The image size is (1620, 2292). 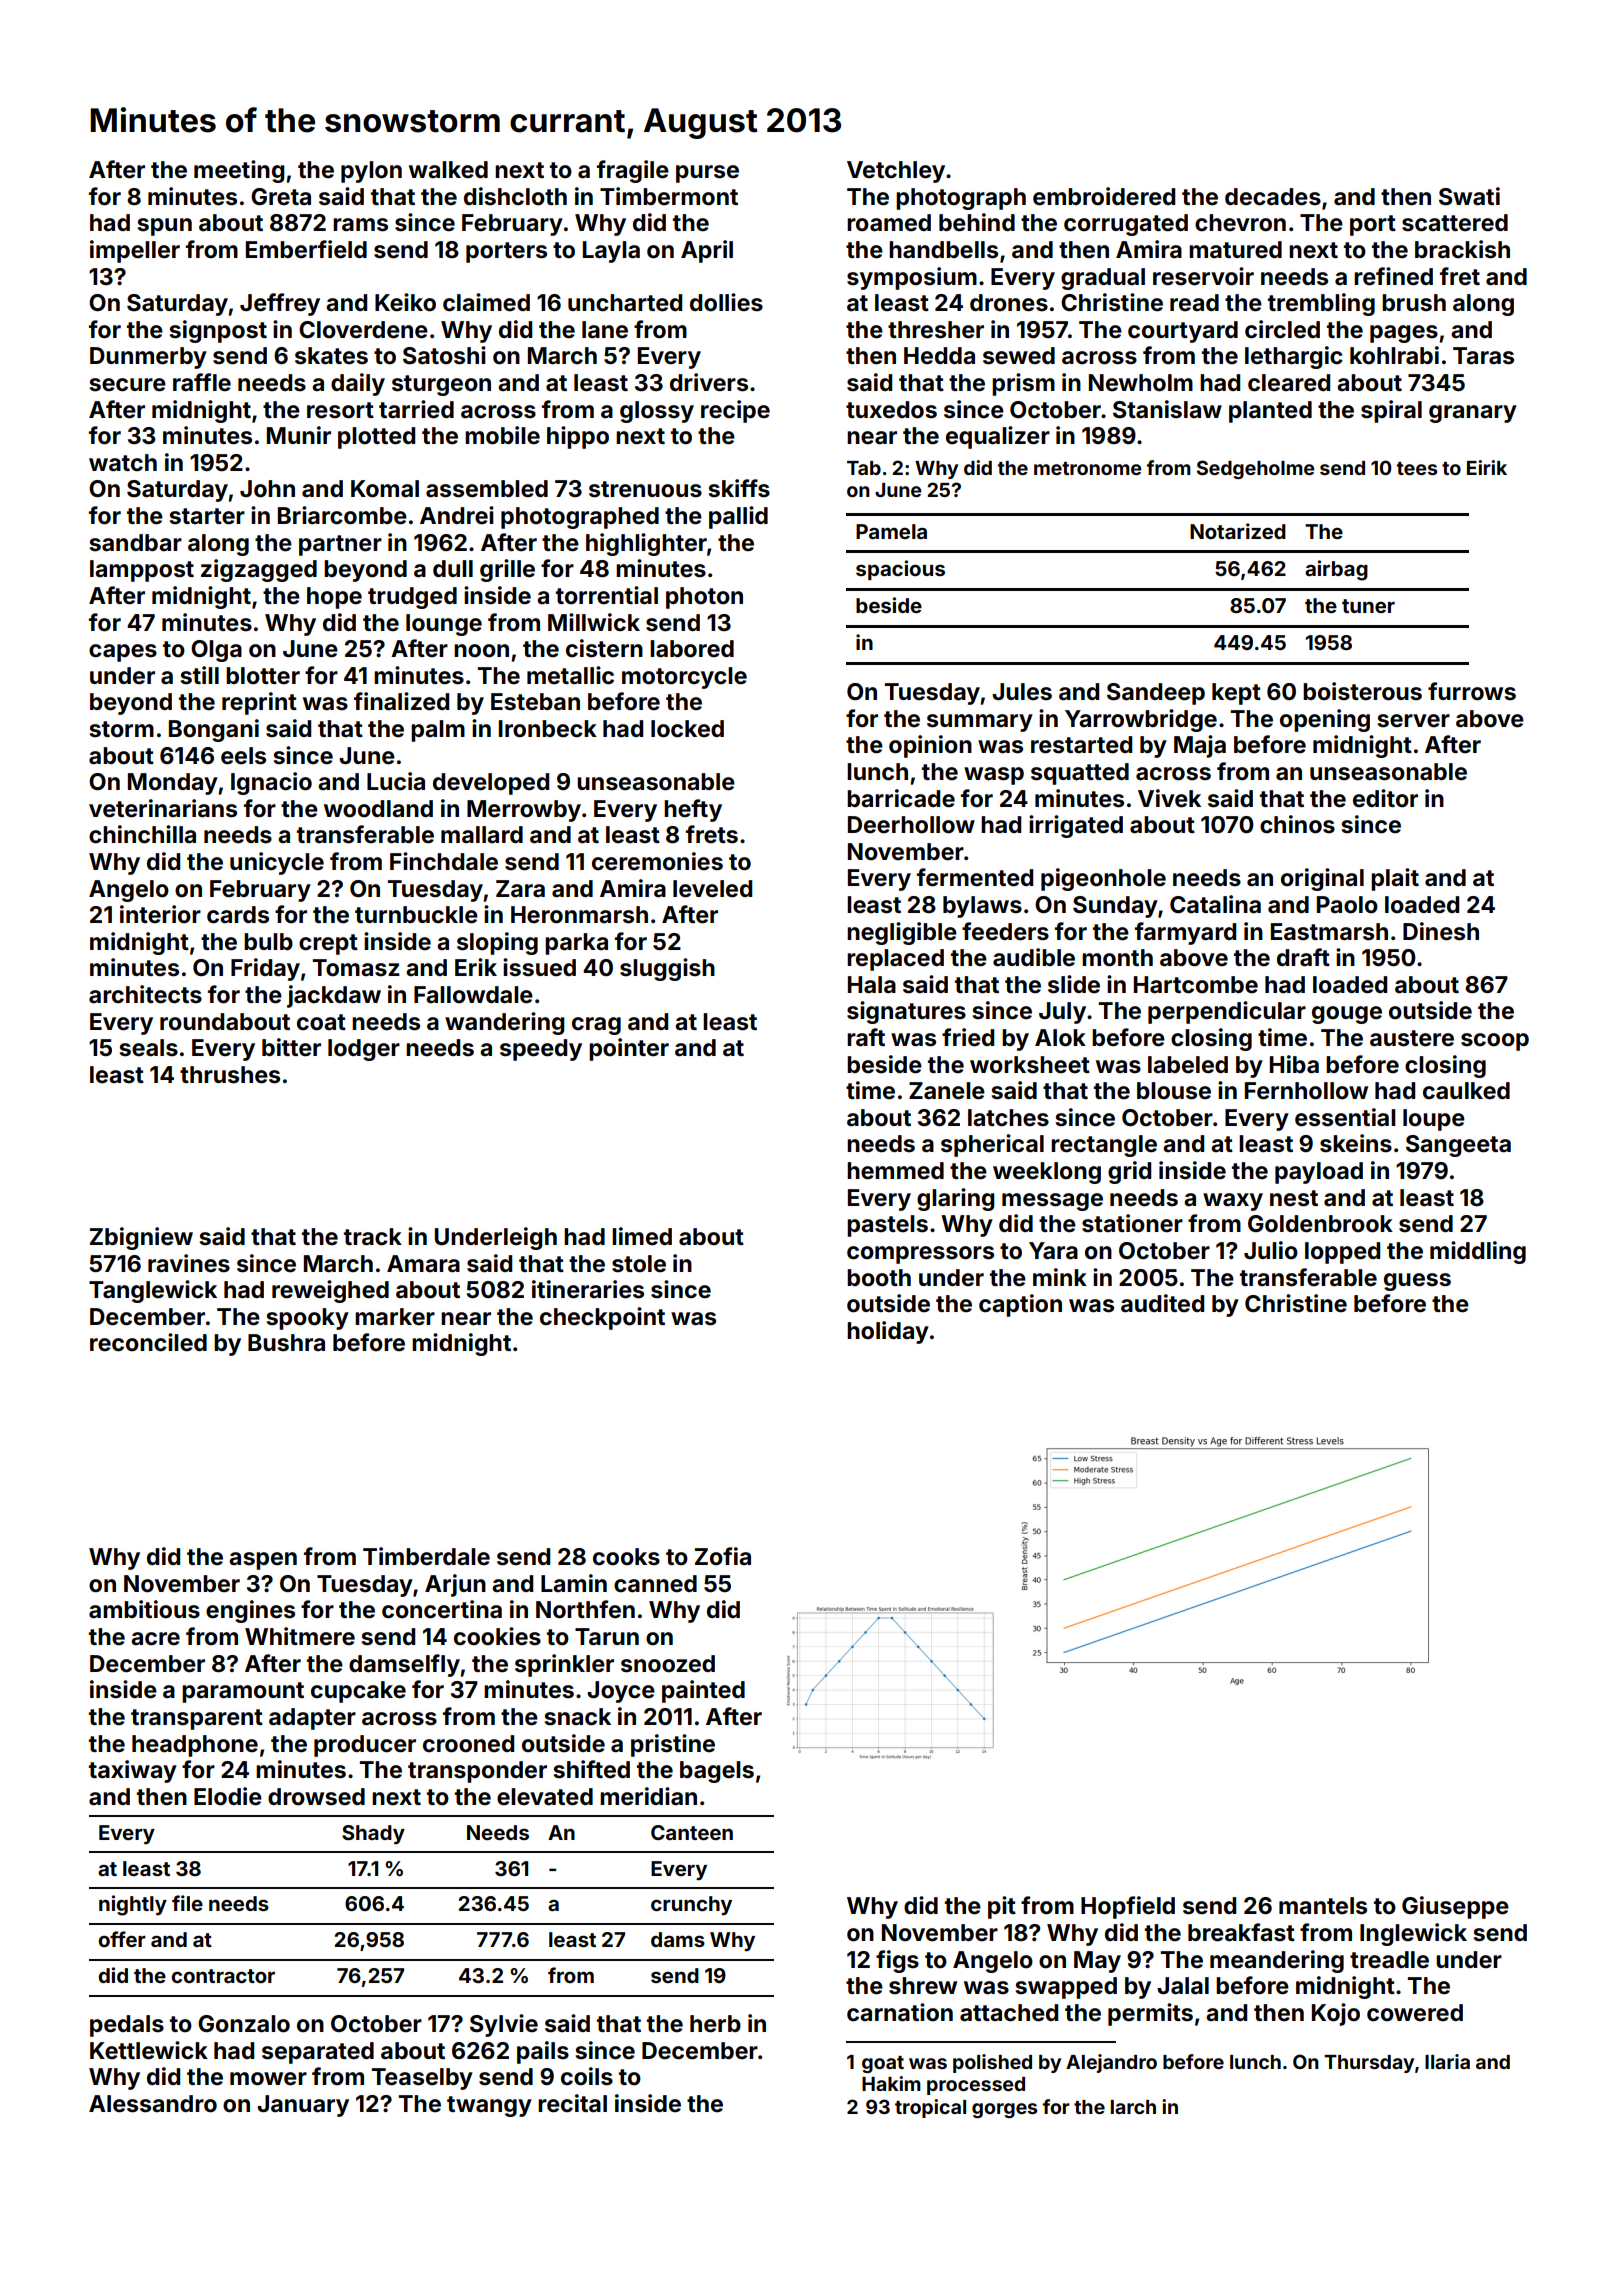 I want to click on chinos, so click(x=1297, y=824).
